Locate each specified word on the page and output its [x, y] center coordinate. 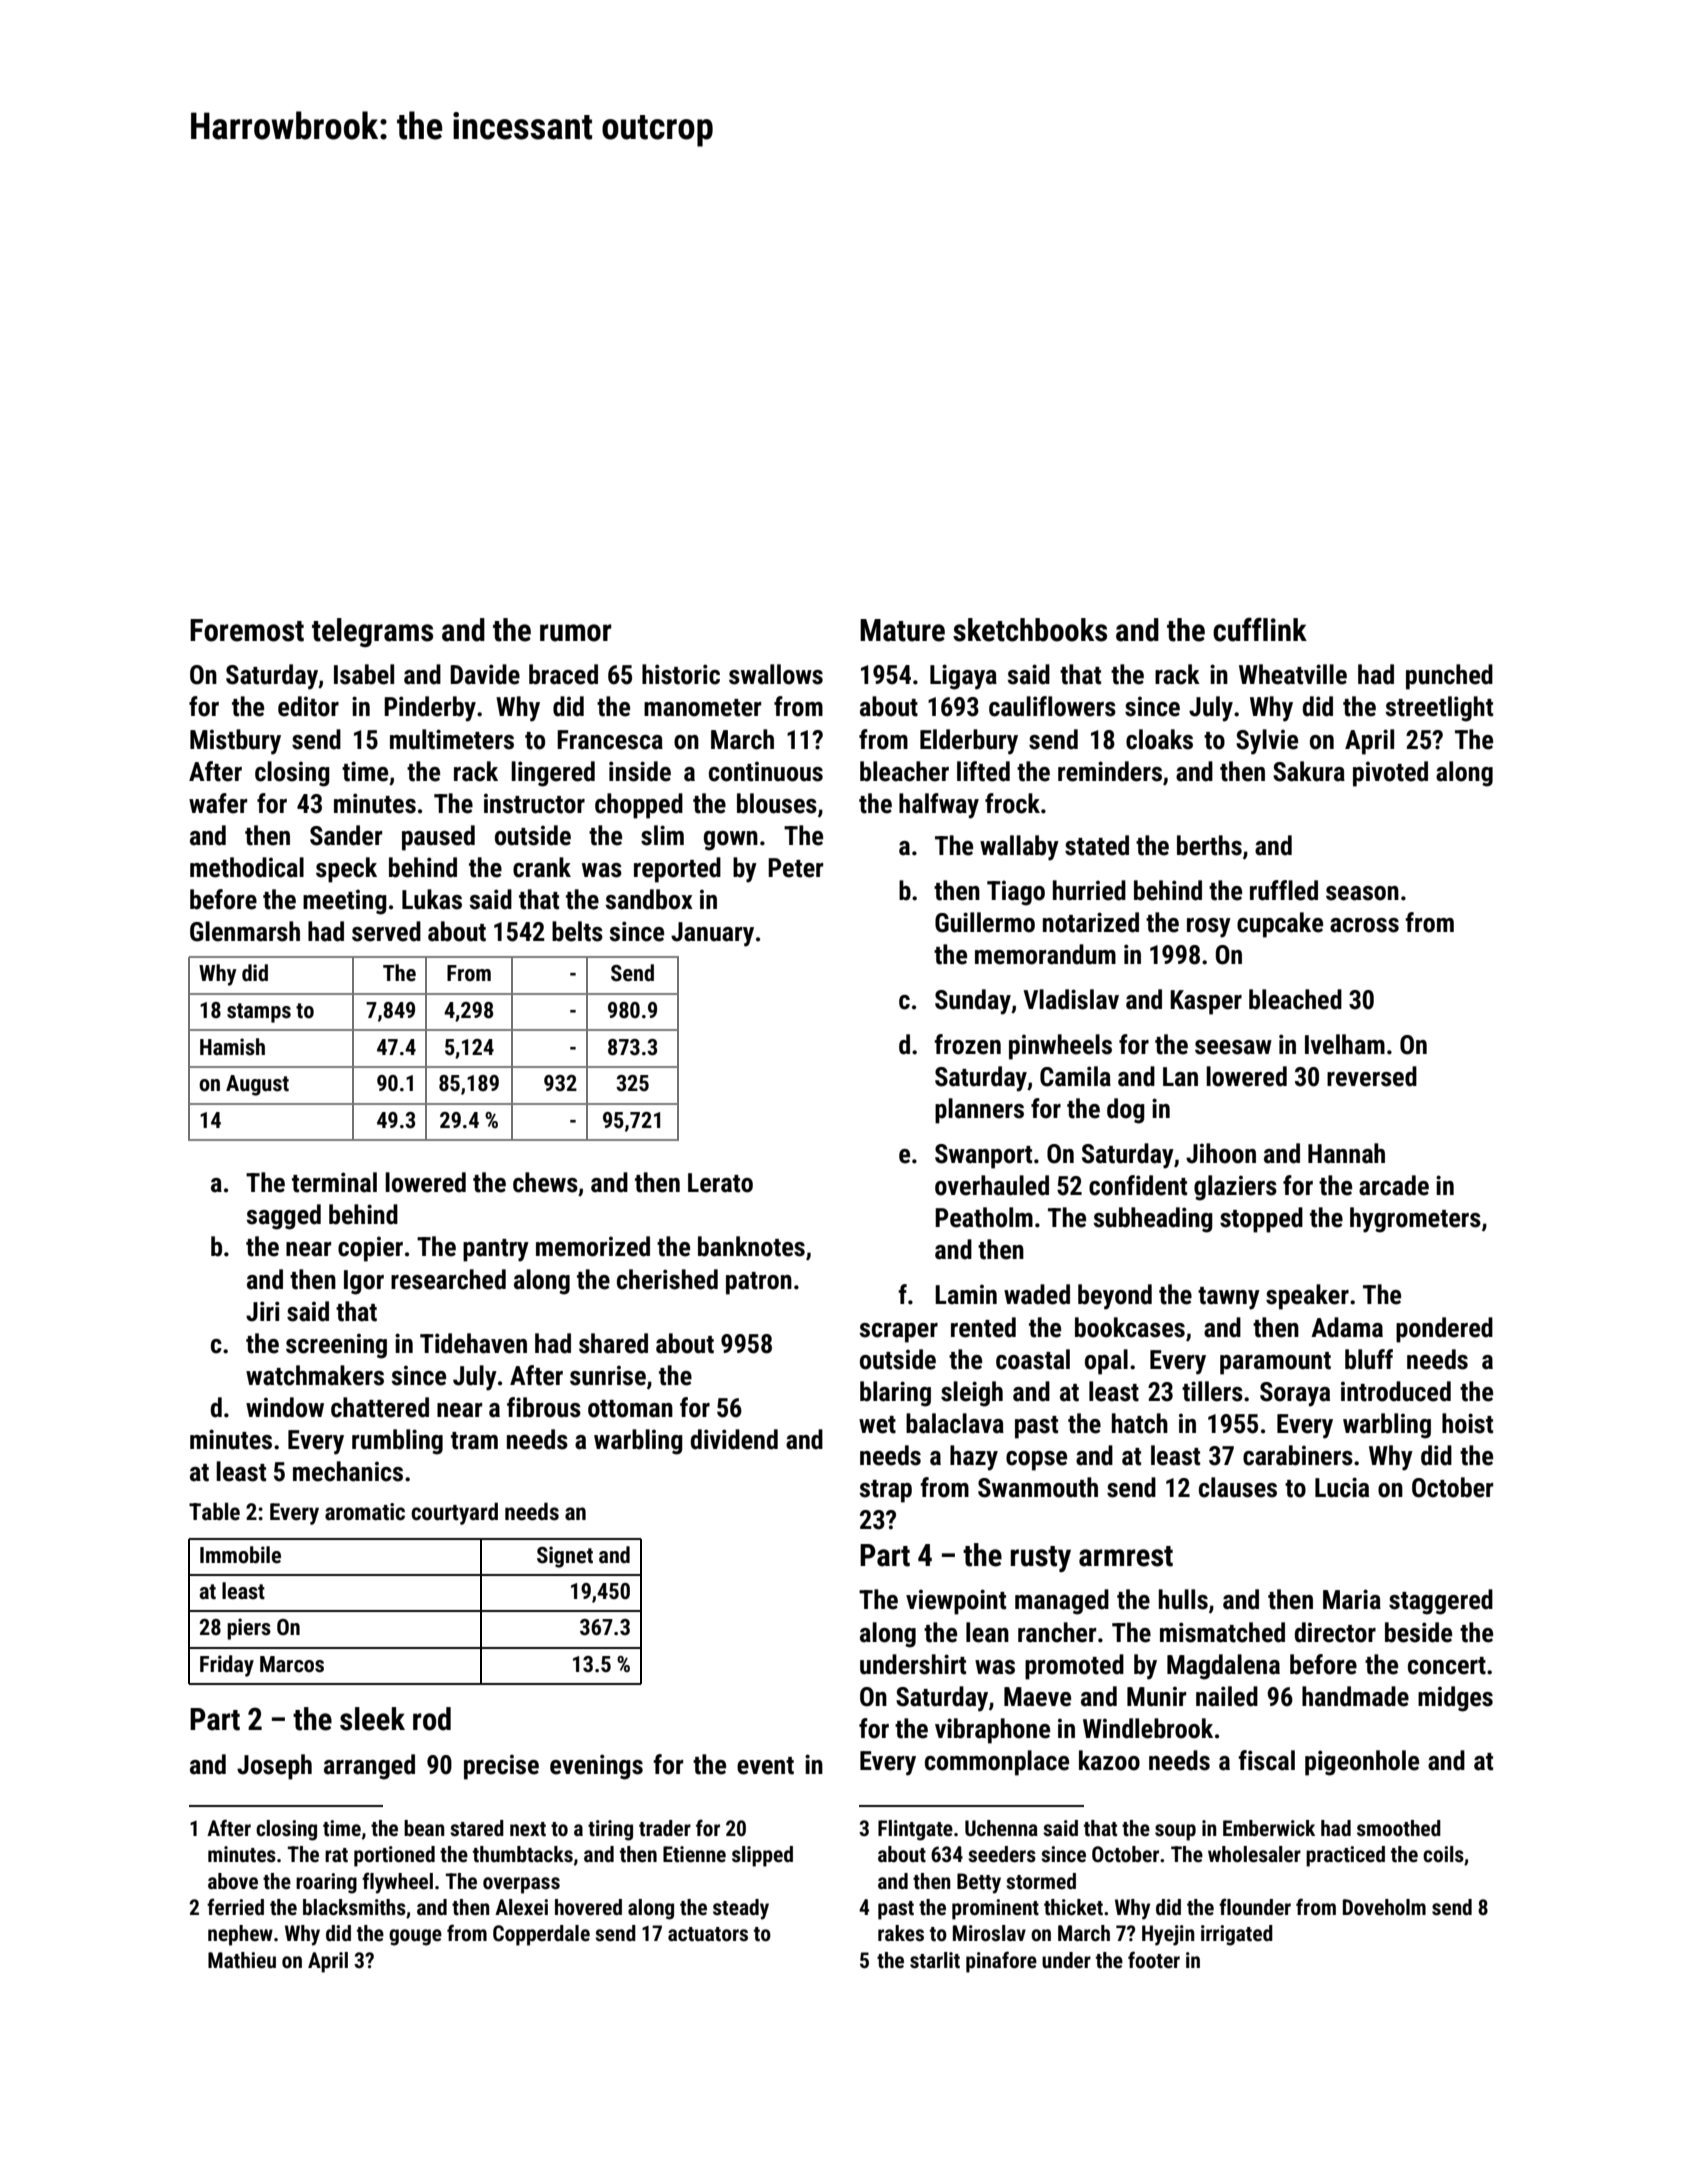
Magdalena [1223, 1667]
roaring [326, 1883]
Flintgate [915, 1830]
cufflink [1260, 629]
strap [885, 1491]
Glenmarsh [245, 931]
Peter [795, 868]
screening [336, 1346]
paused [438, 838]
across [1364, 925]
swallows [776, 674]
